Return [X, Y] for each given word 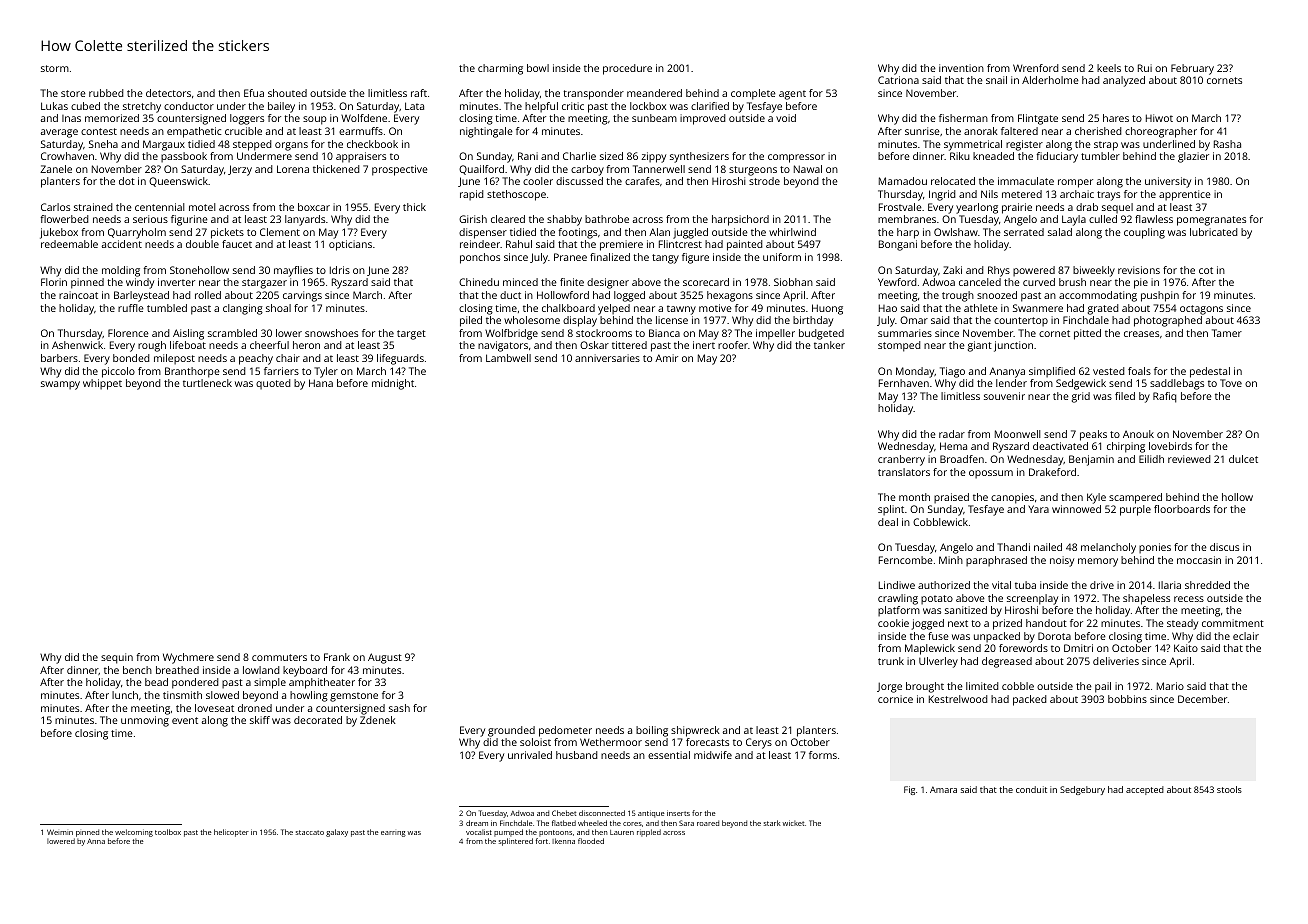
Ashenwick [77, 345]
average [59, 133]
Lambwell [508, 358]
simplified [1052, 372]
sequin [117, 658]
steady [1182, 624]
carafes [642, 181]
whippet [102, 384]
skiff [260, 720]
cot [1206, 270]
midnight [393, 384]
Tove [1231, 383]
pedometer [565, 731]
